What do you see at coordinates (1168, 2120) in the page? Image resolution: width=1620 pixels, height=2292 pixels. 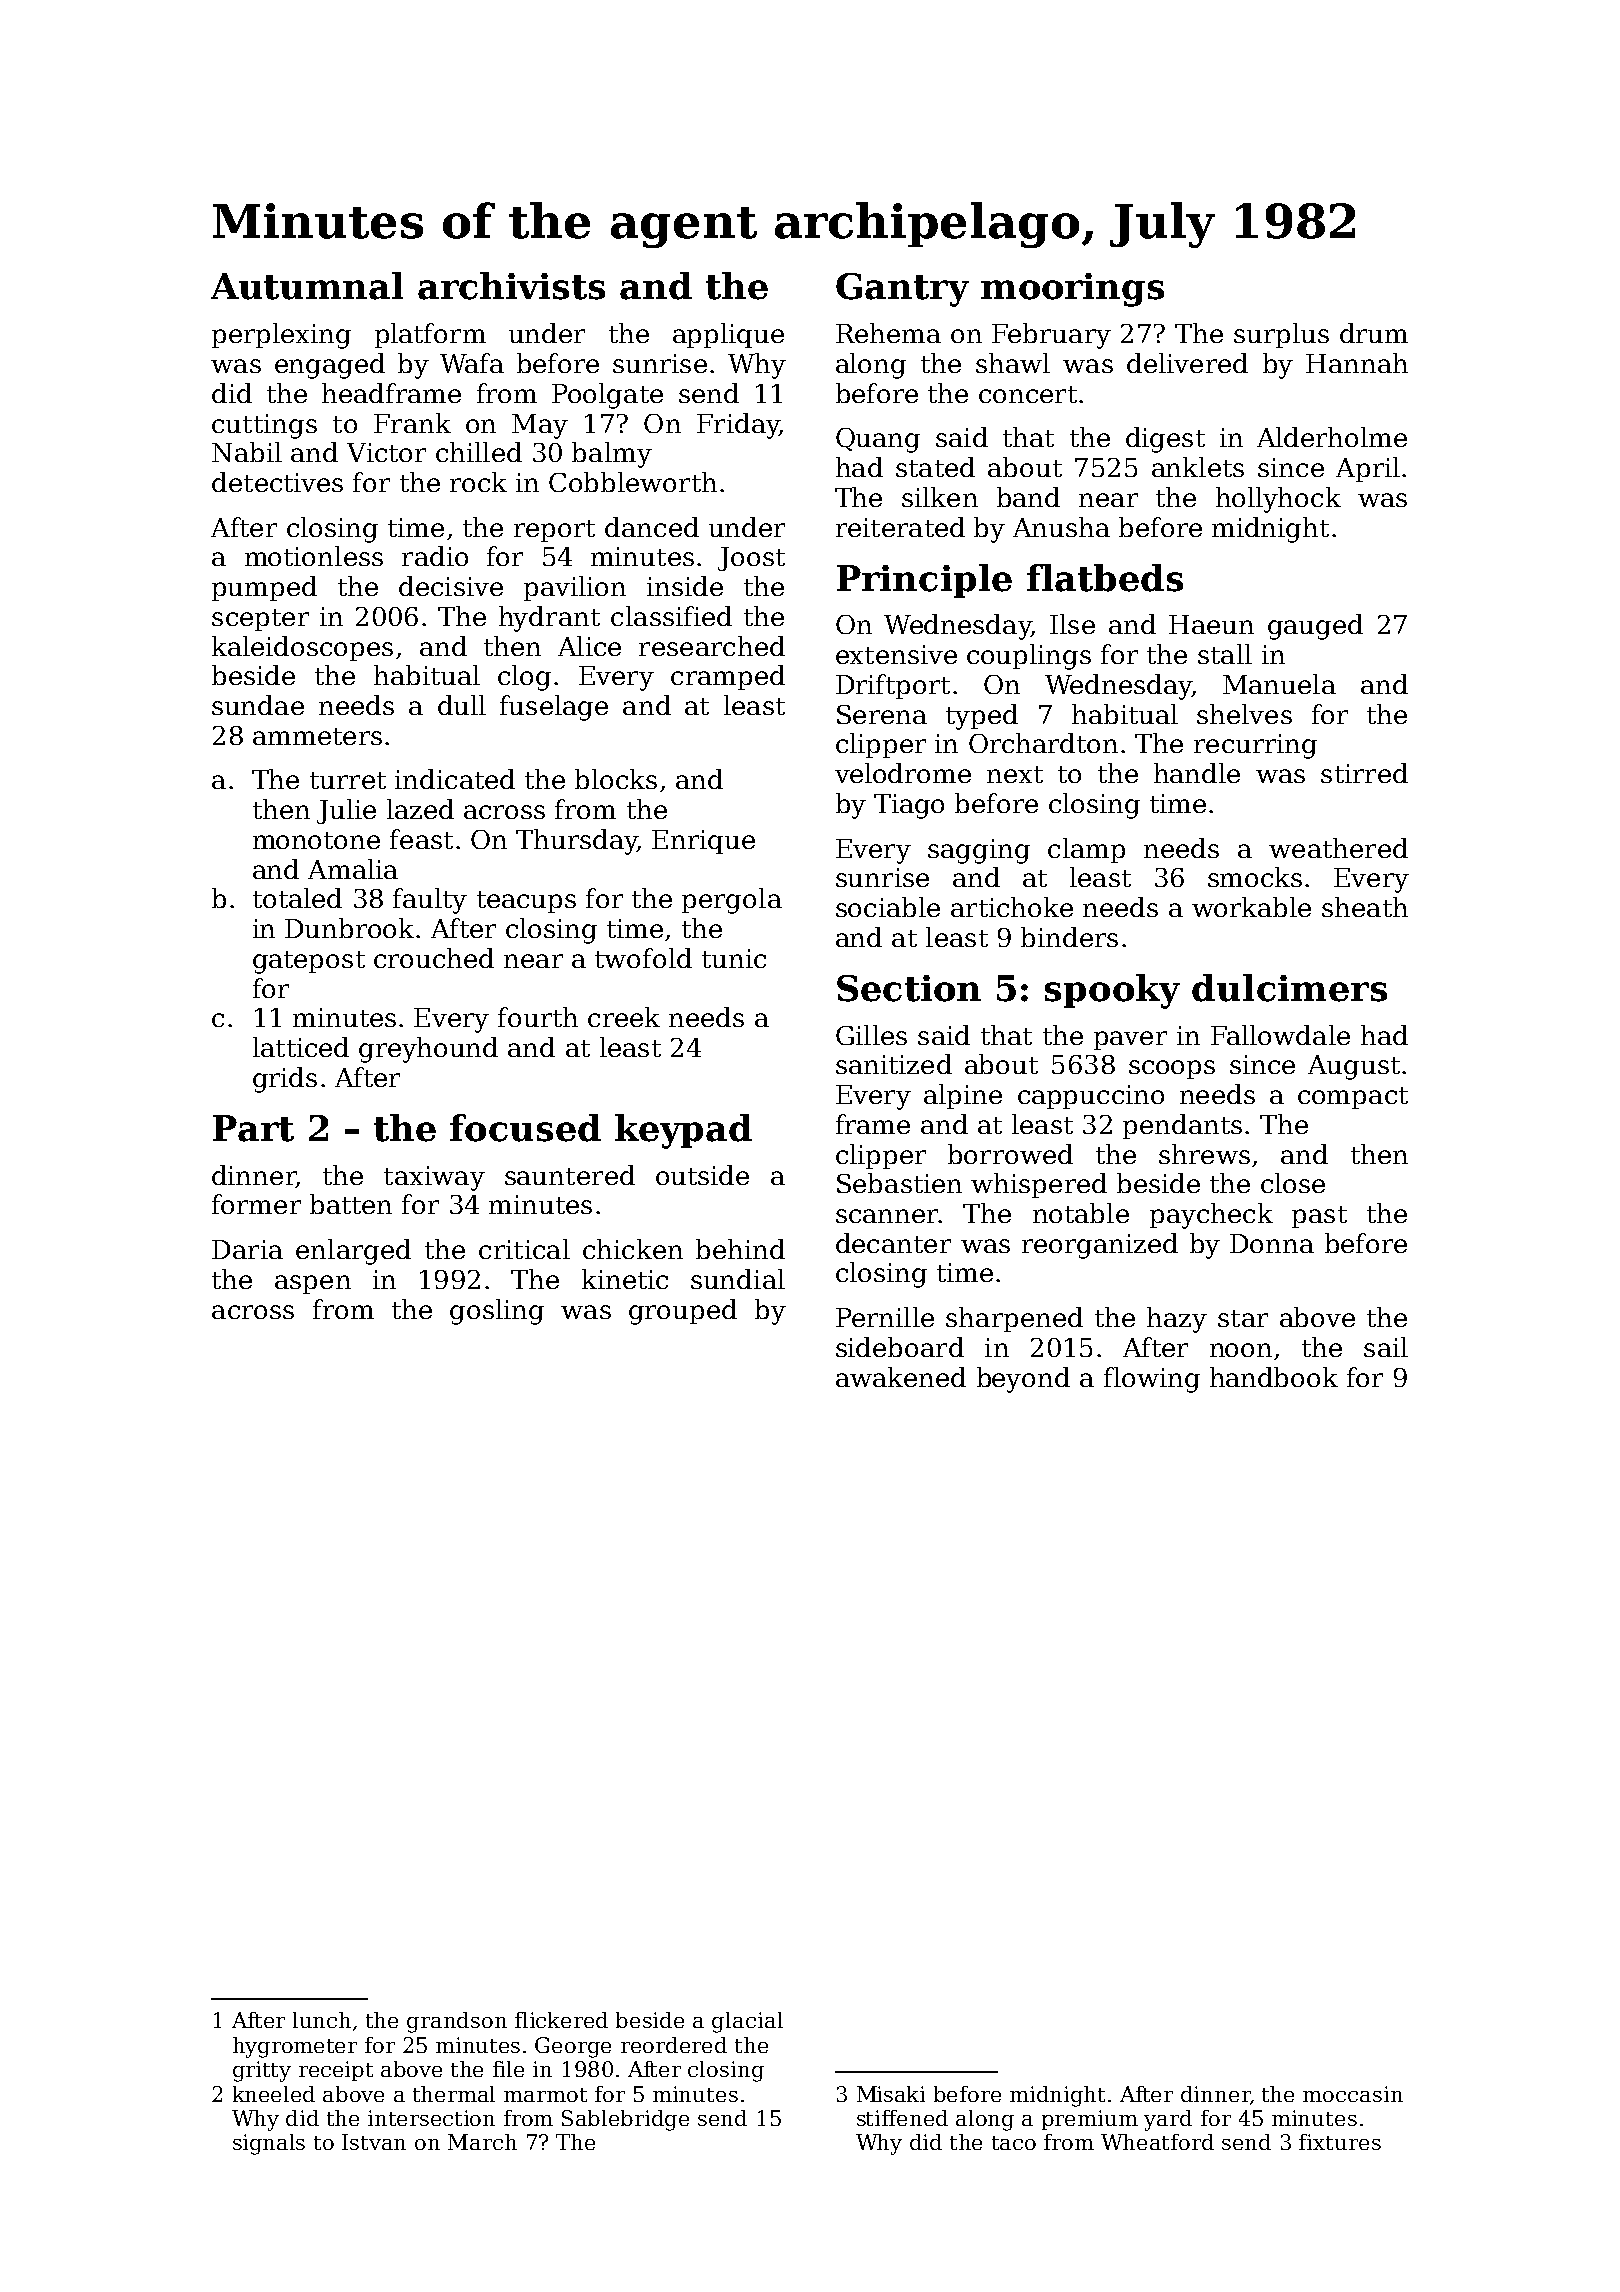 I see `yard` at bounding box center [1168, 2120].
